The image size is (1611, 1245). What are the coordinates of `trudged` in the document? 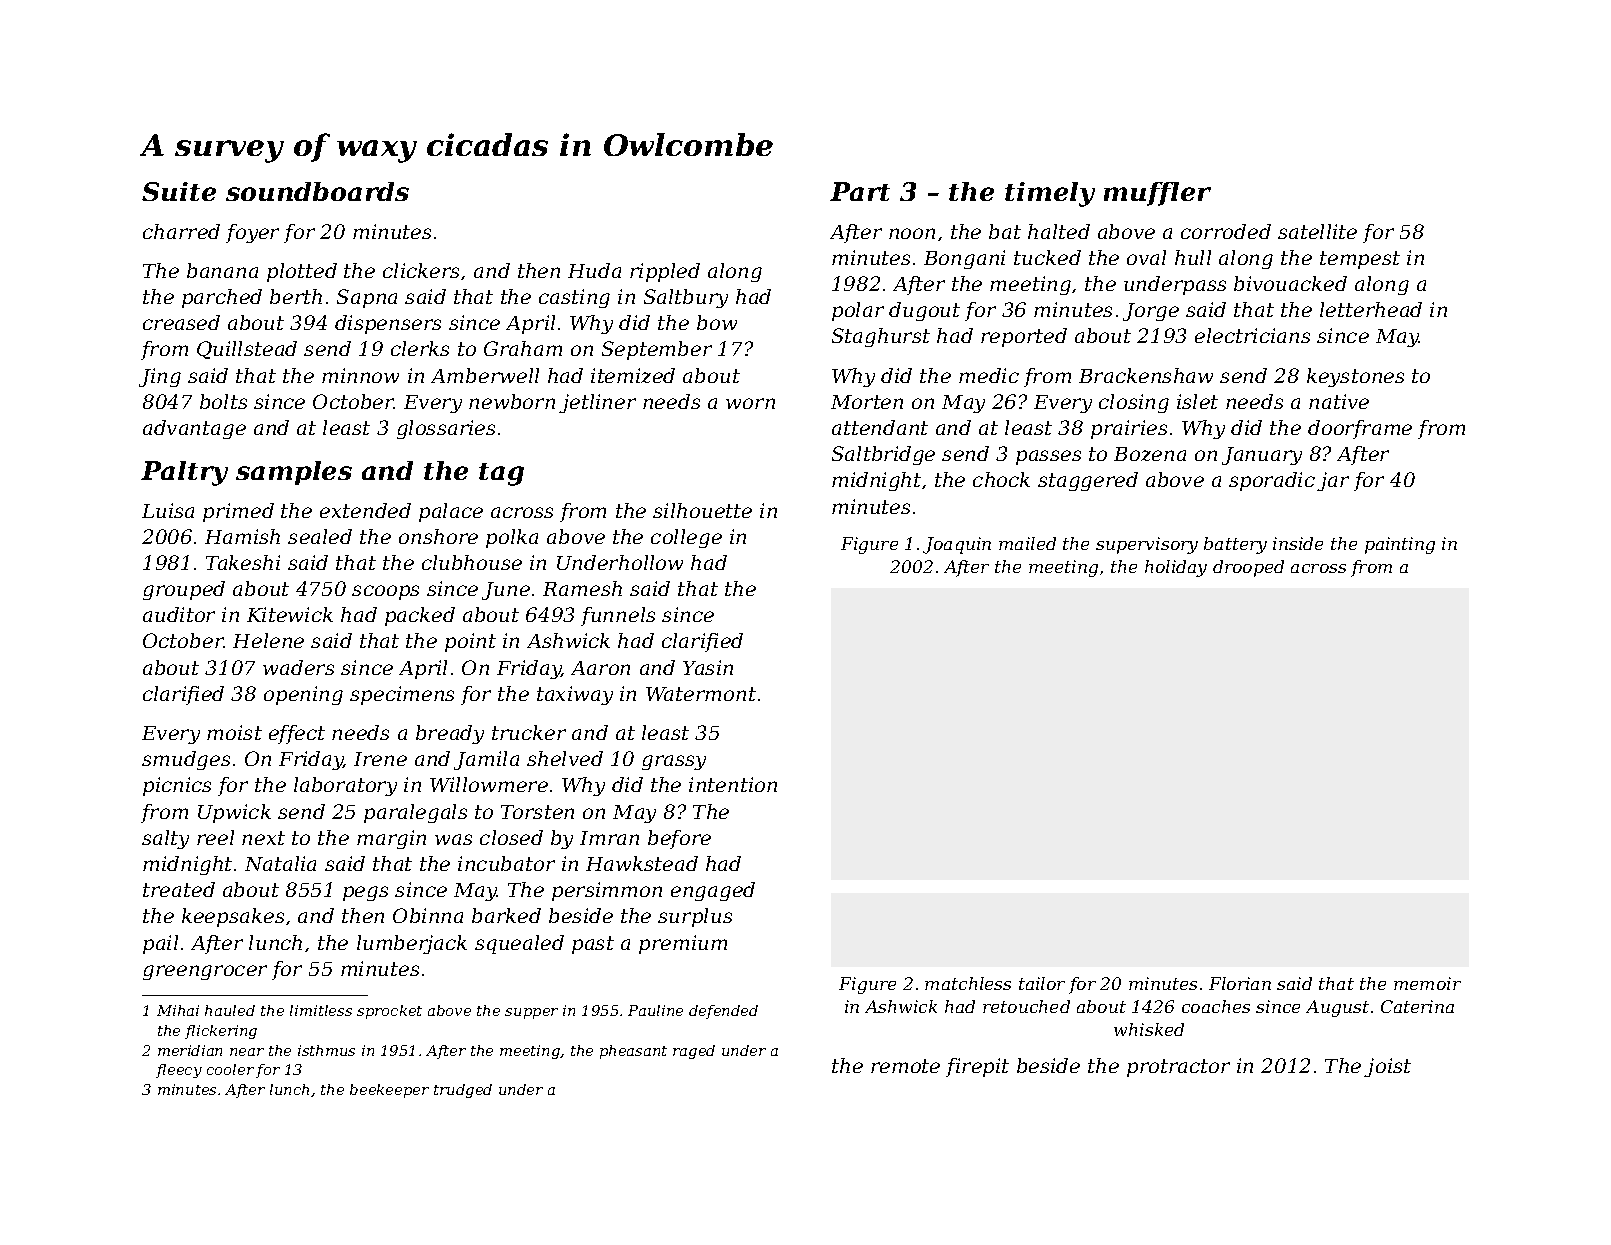 It's located at (463, 1091).
